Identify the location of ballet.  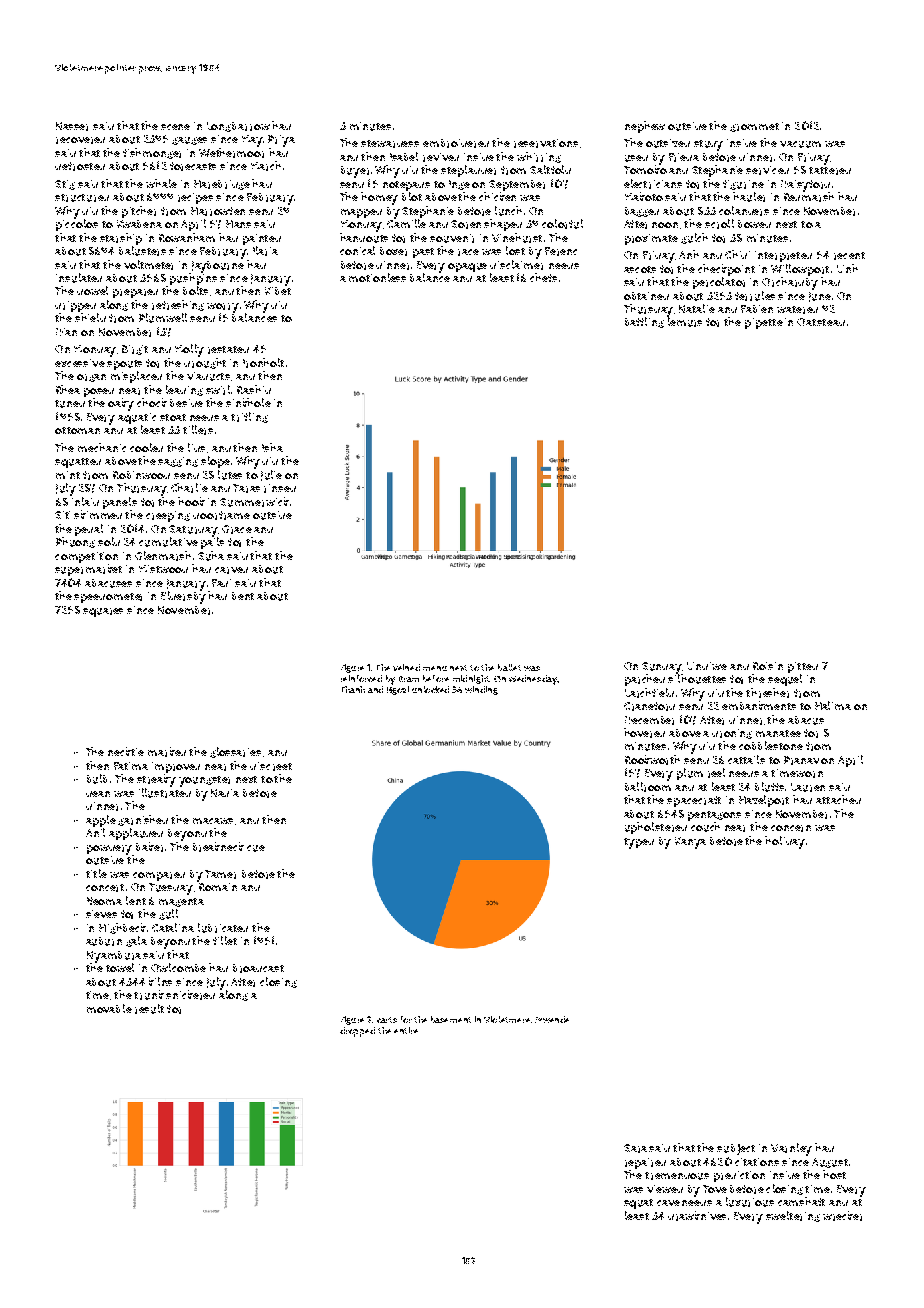
(509, 667).
